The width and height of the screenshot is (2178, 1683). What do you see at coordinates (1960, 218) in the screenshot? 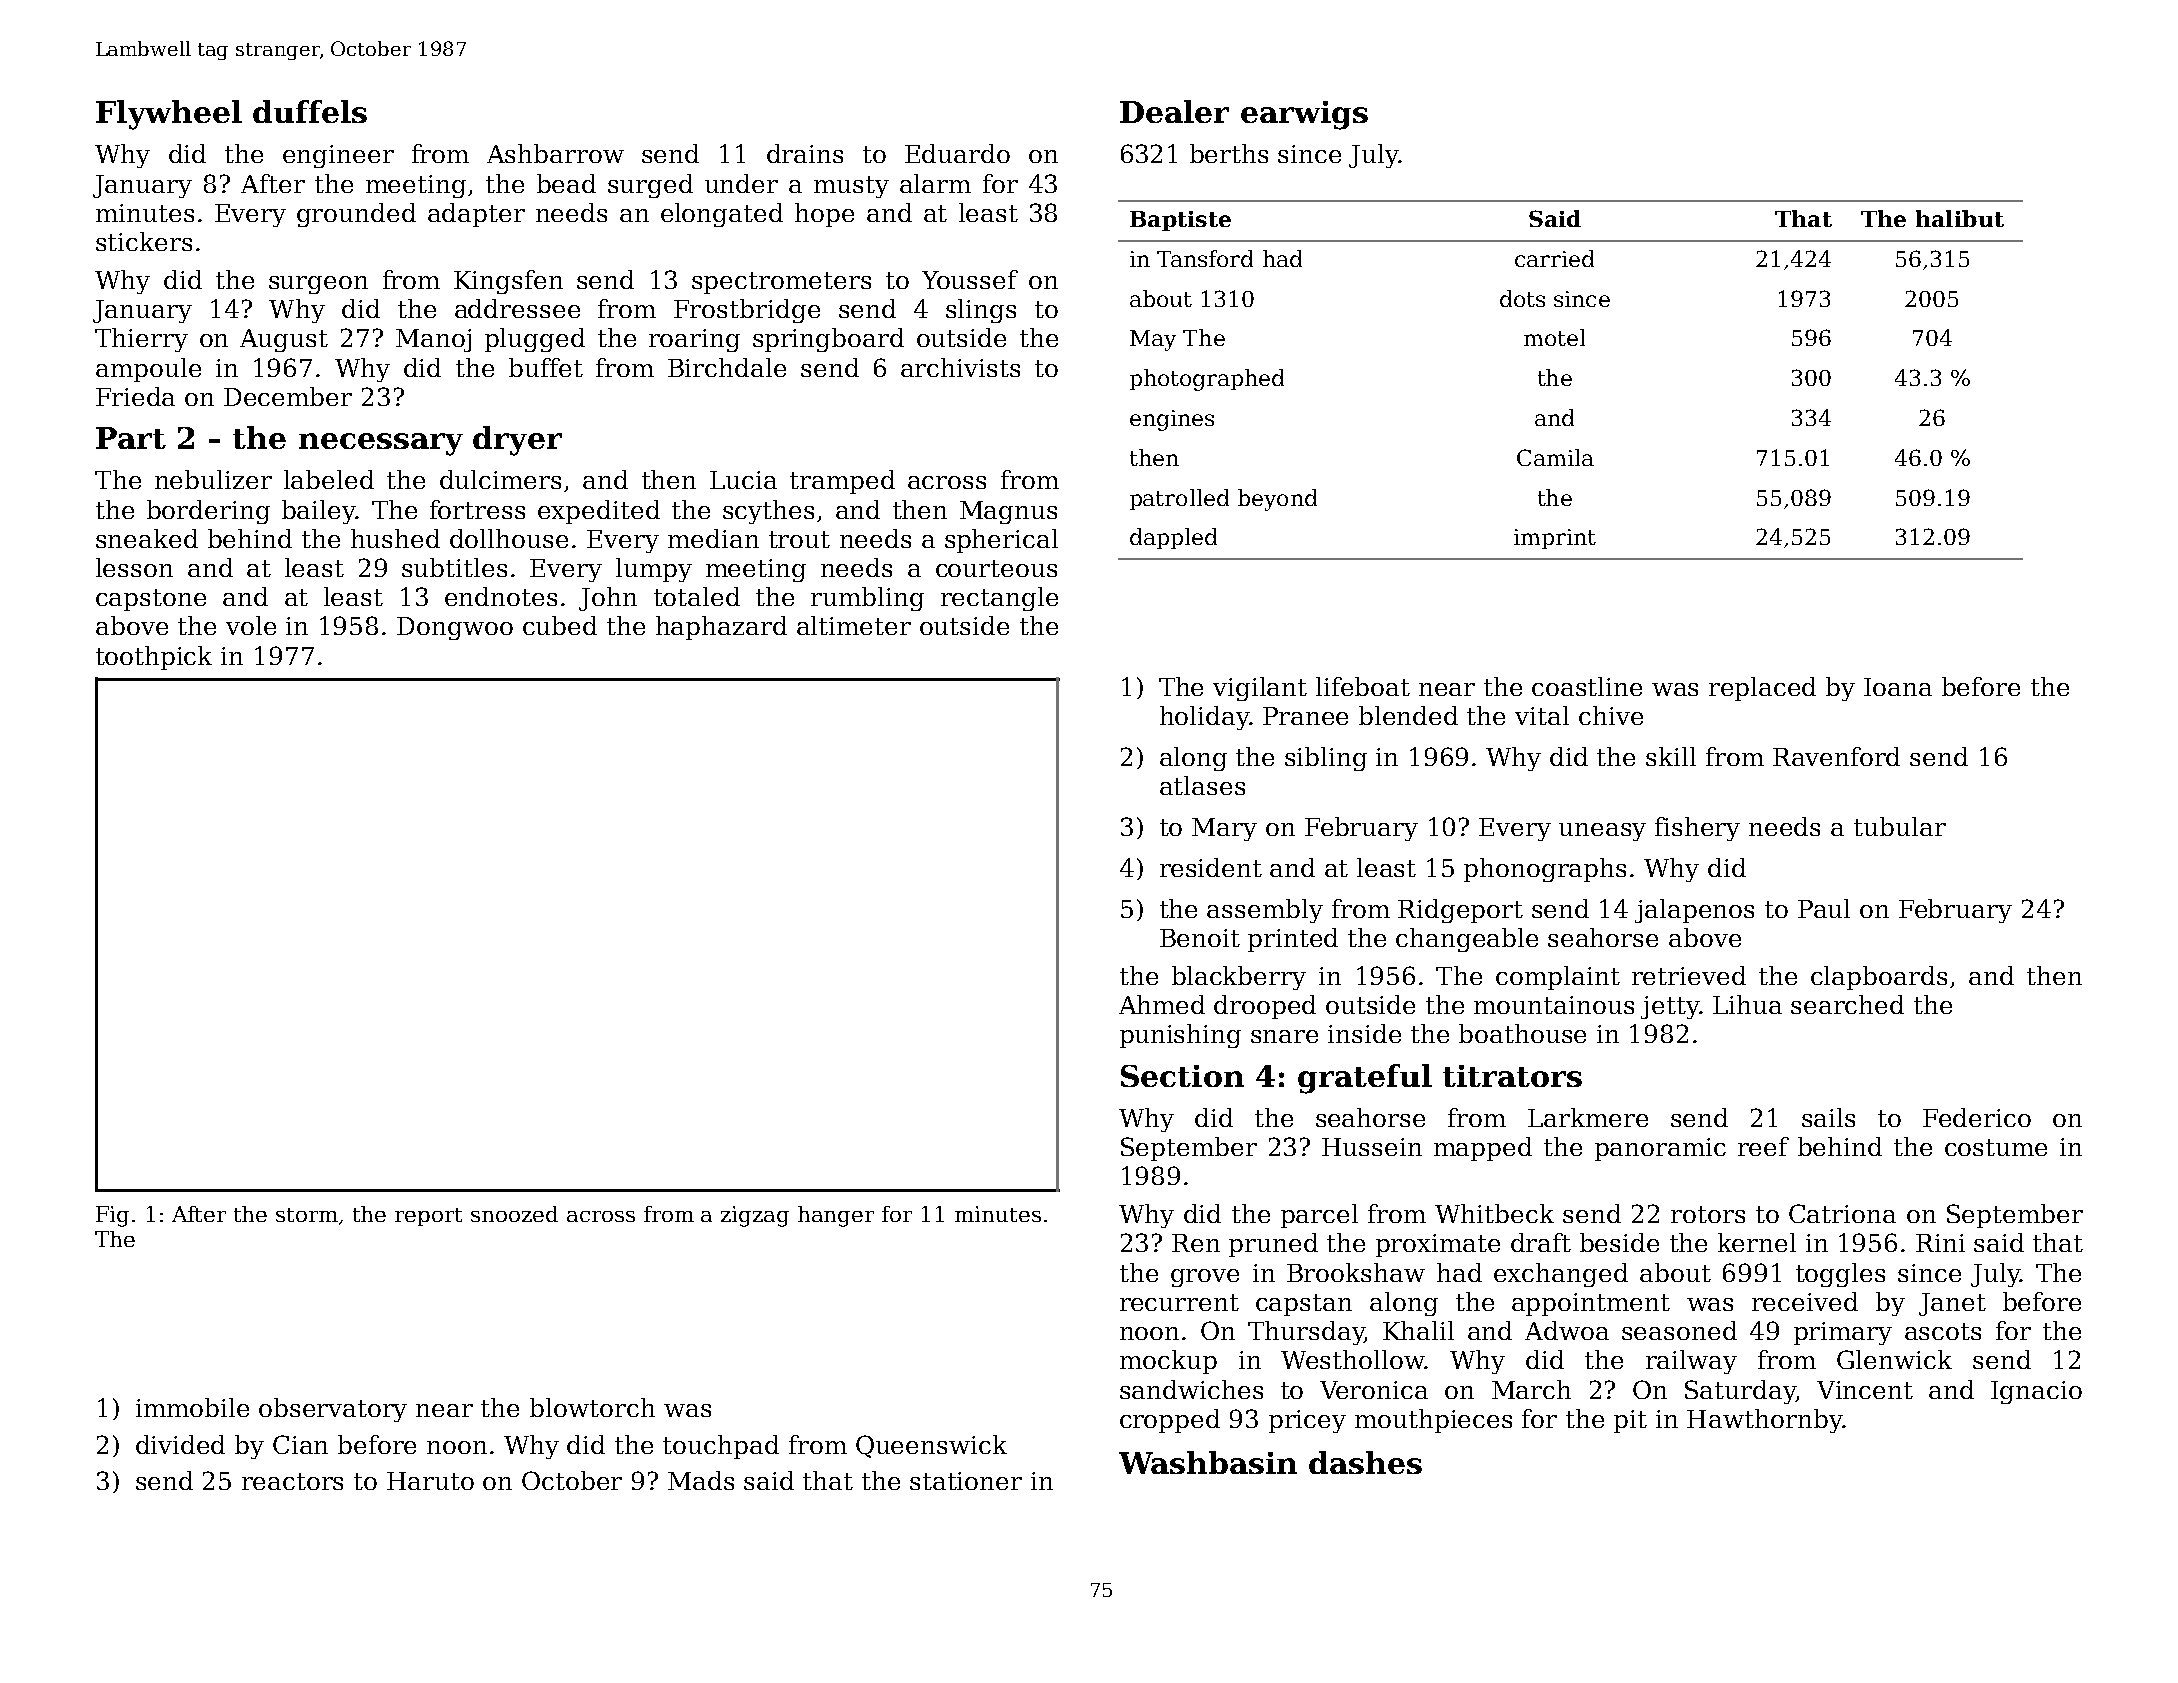
I see `halibut` at bounding box center [1960, 218].
